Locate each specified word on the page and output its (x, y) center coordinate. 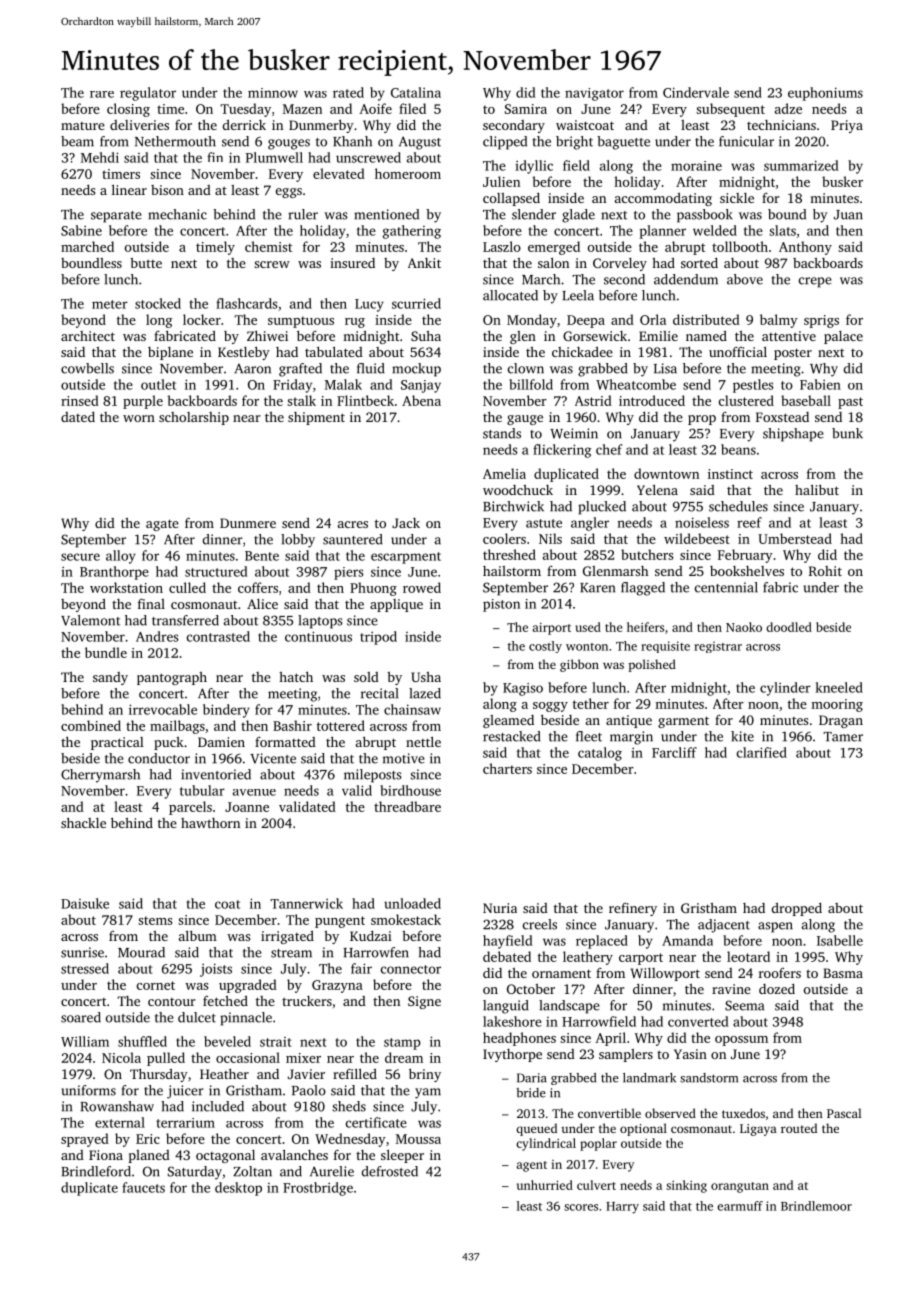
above (745, 279)
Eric (148, 1139)
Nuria (500, 908)
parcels (190, 808)
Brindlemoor (816, 1206)
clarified (762, 752)
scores (581, 1207)
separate (116, 217)
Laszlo (502, 246)
